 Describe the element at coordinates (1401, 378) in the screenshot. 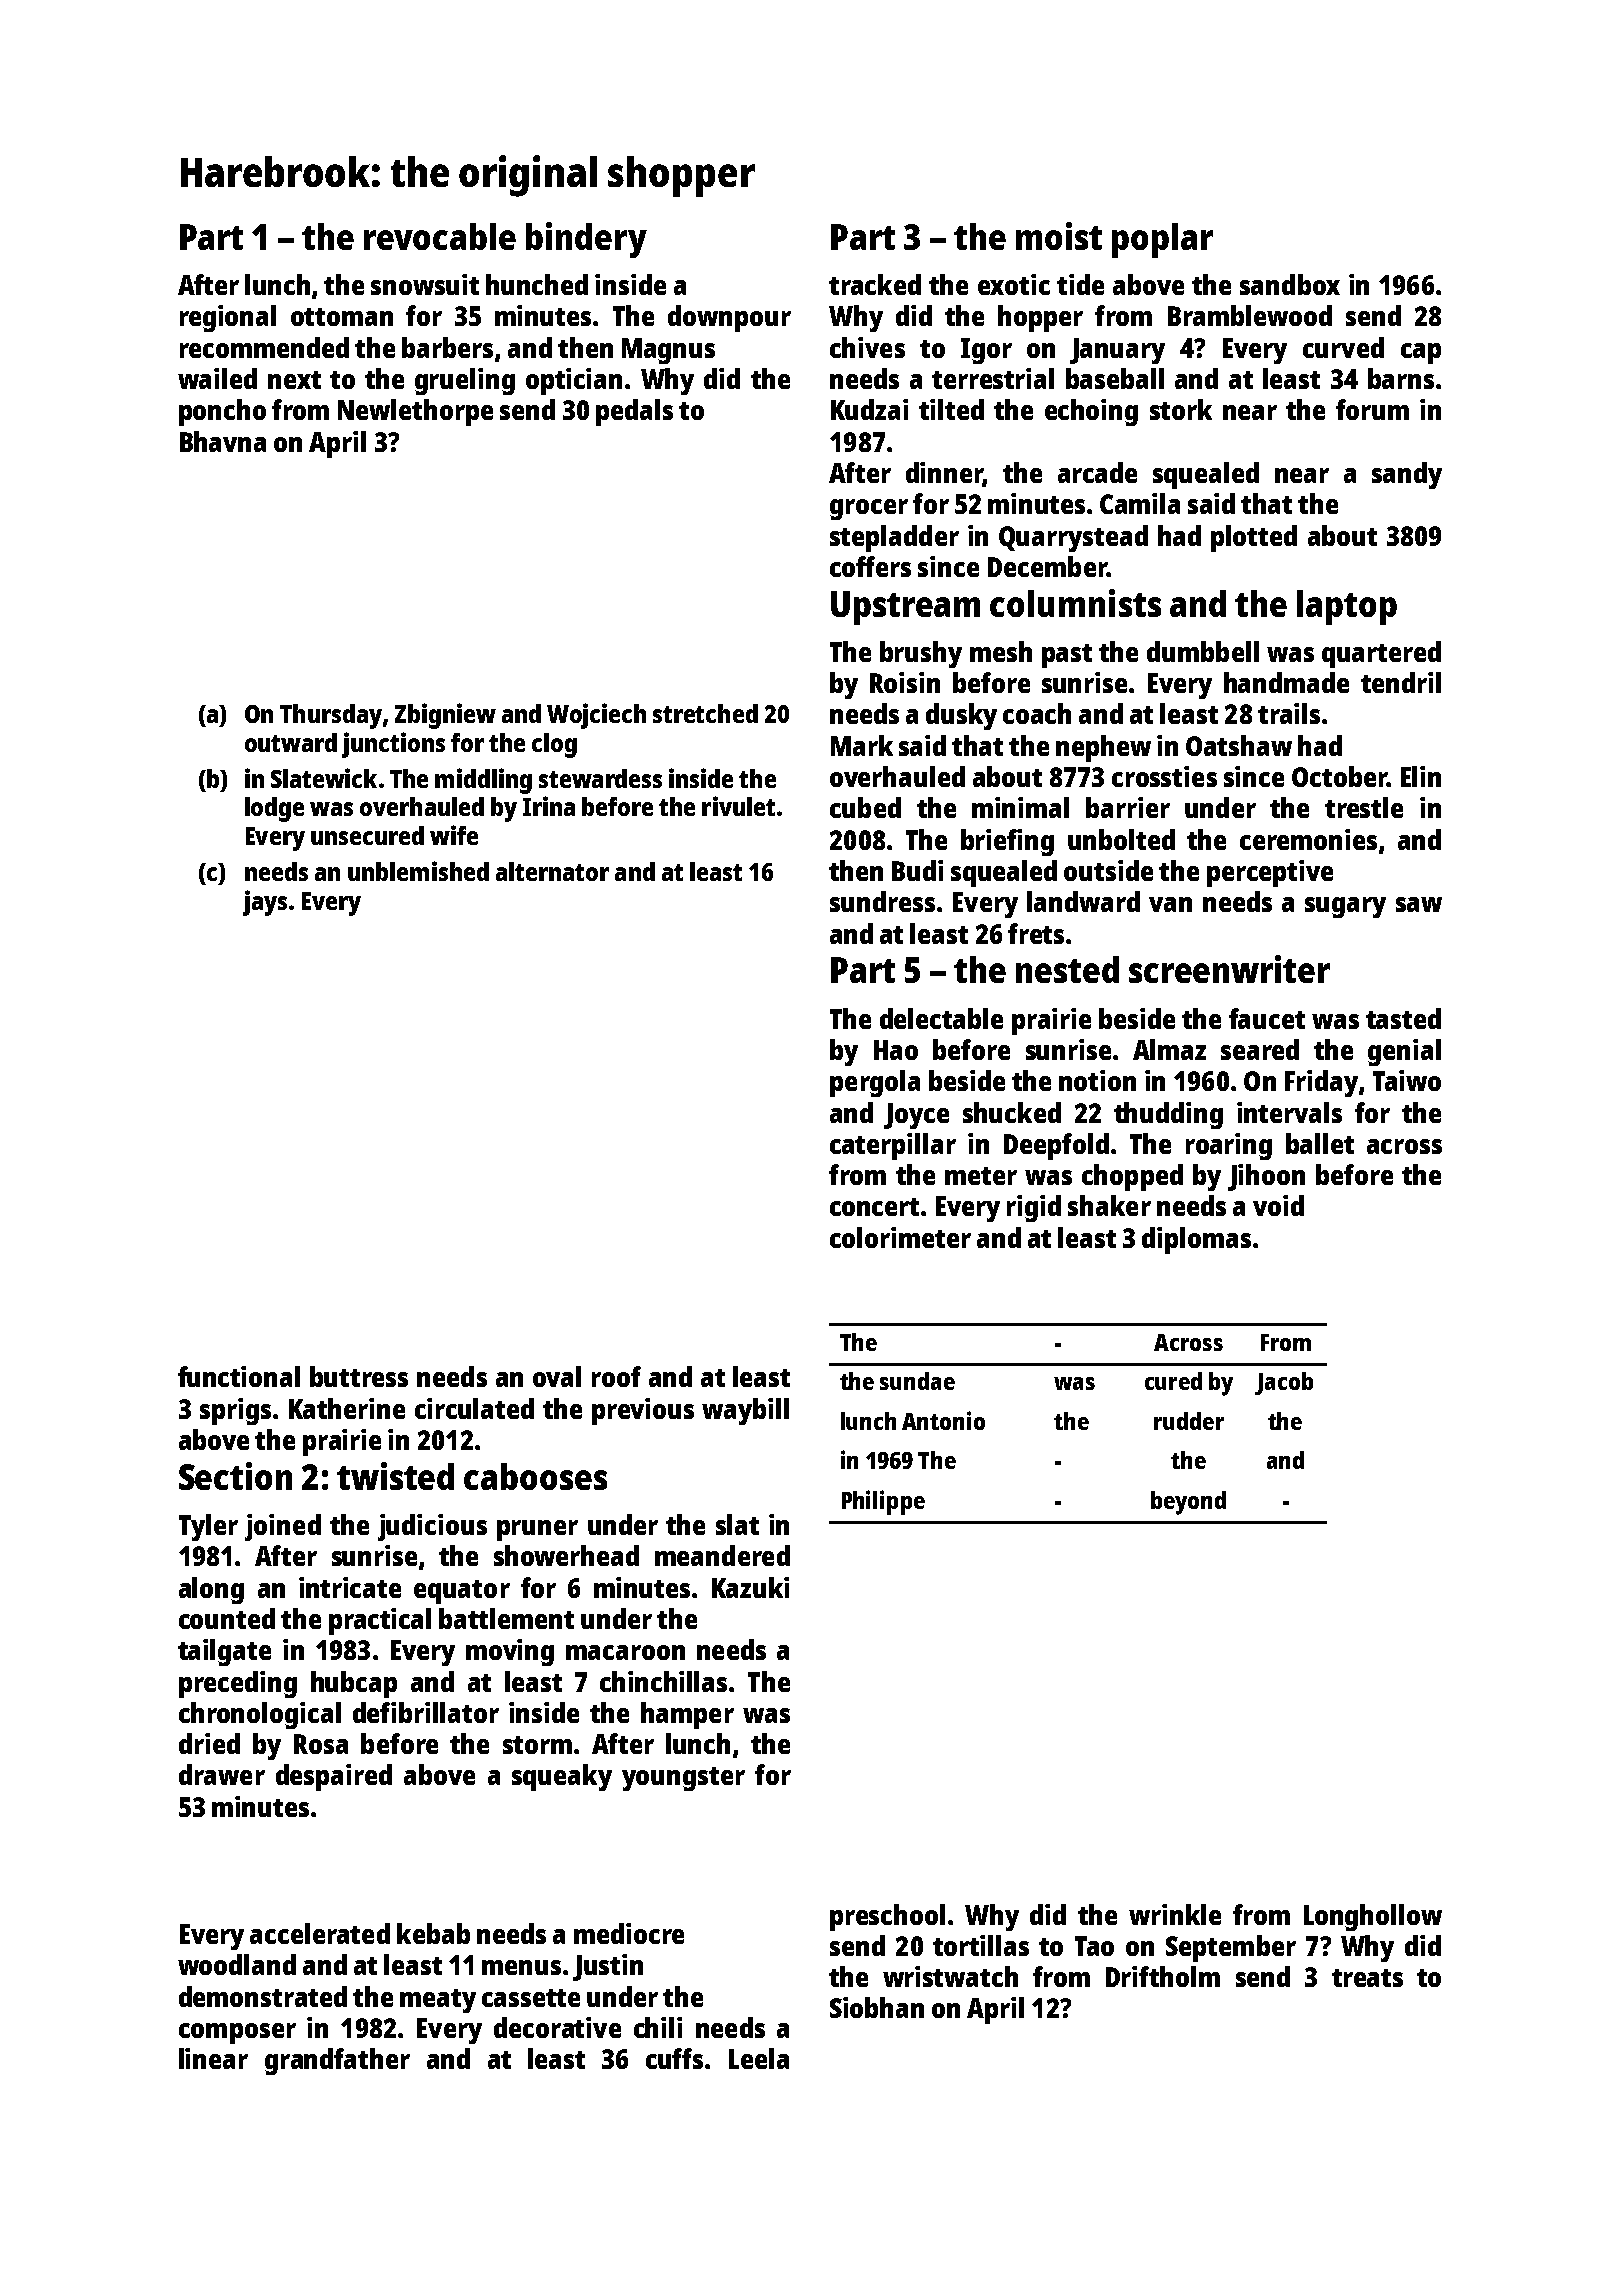

I see `barns` at that location.
